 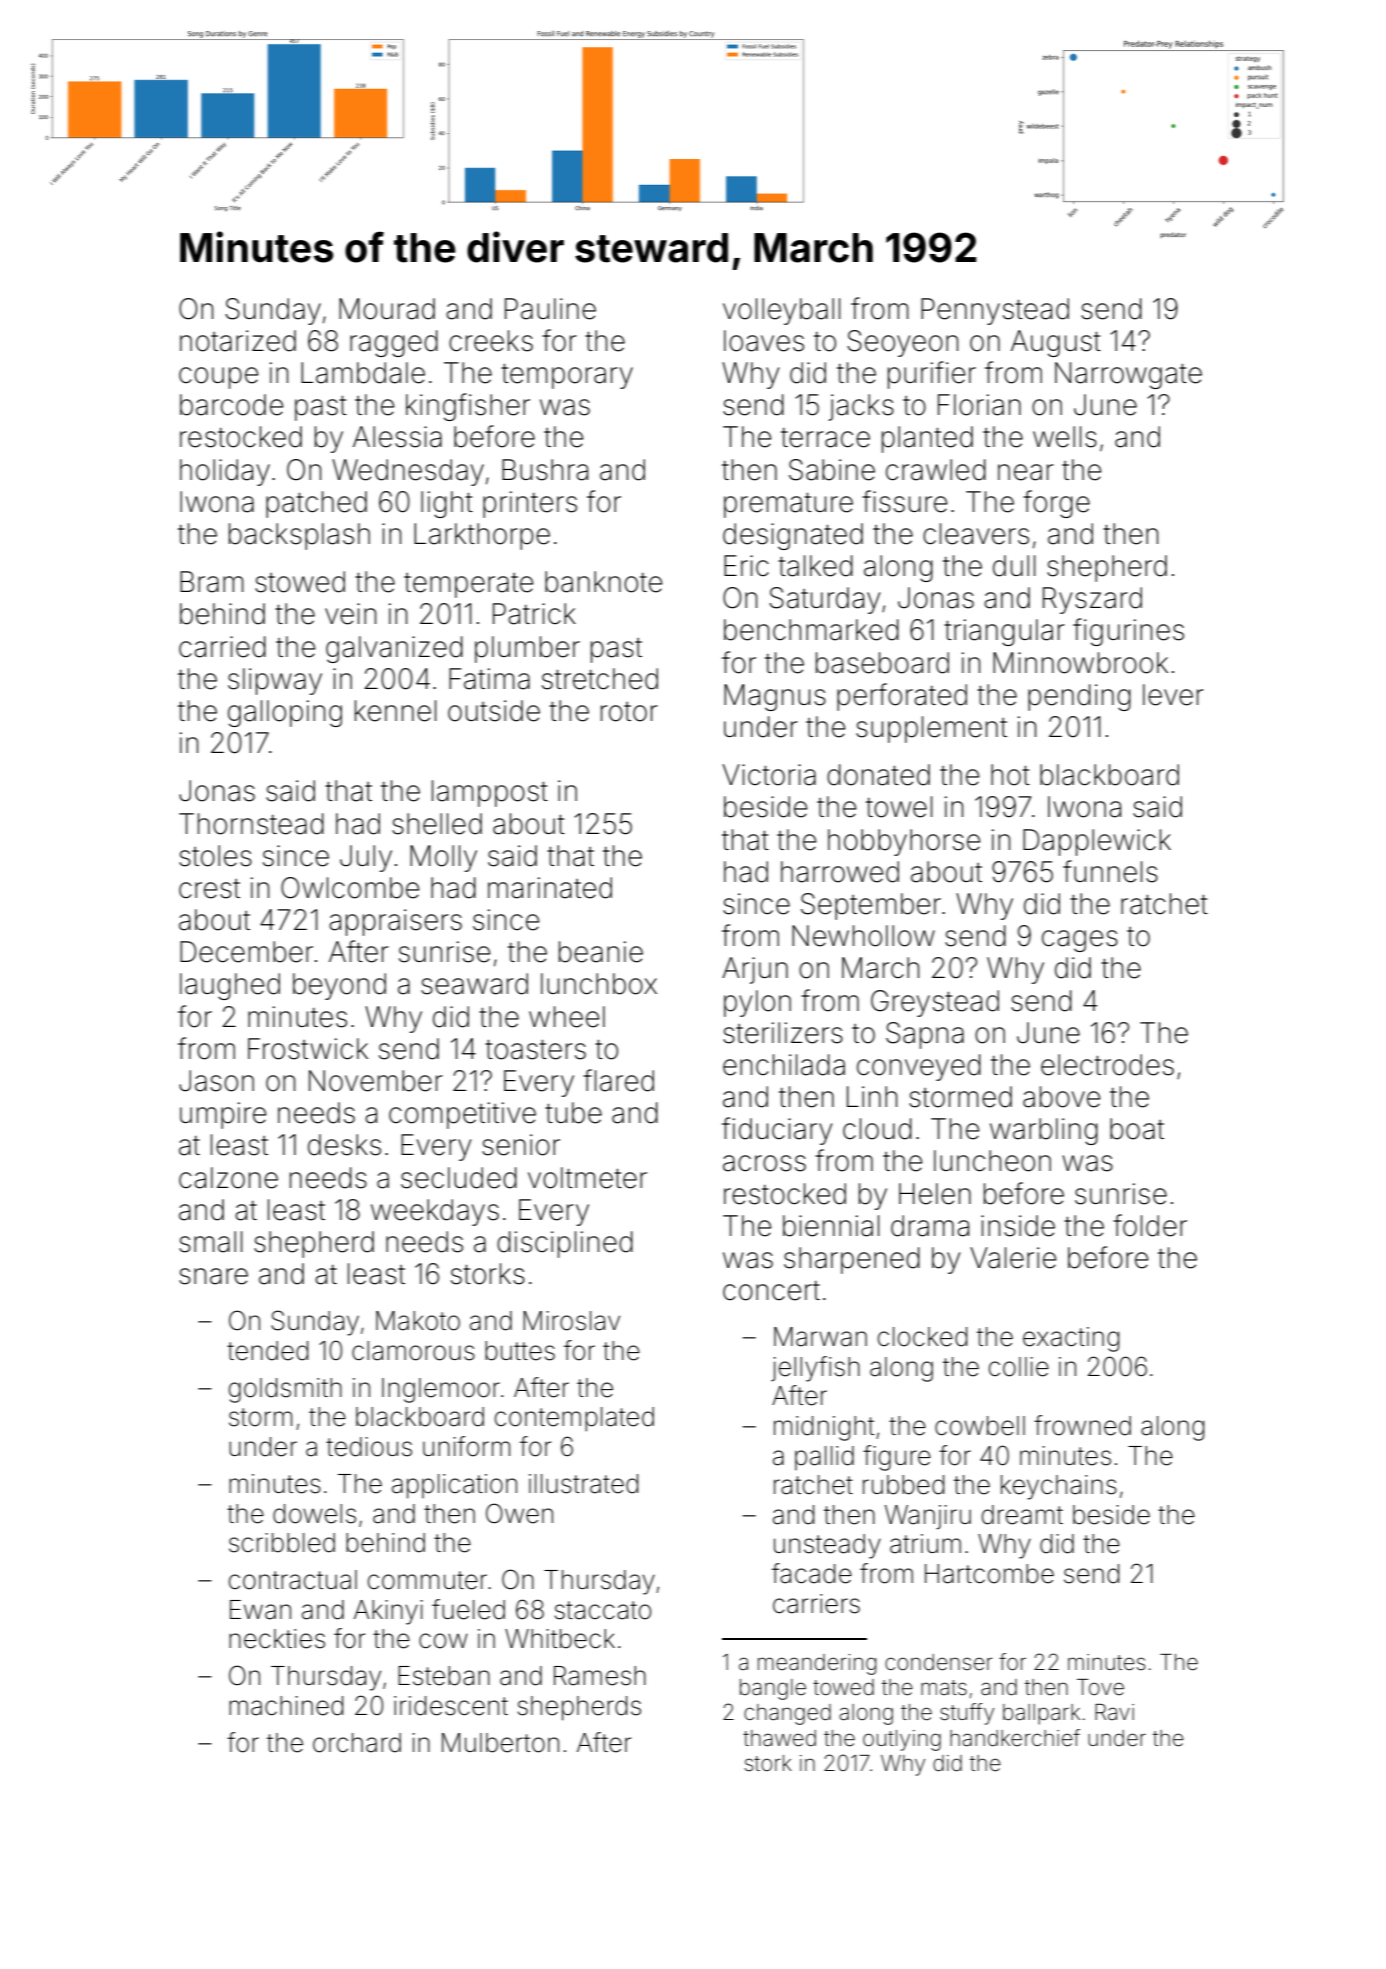 What do you see at coordinates (1018, 1226) in the screenshot?
I see `inside` at bounding box center [1018, 1226].
